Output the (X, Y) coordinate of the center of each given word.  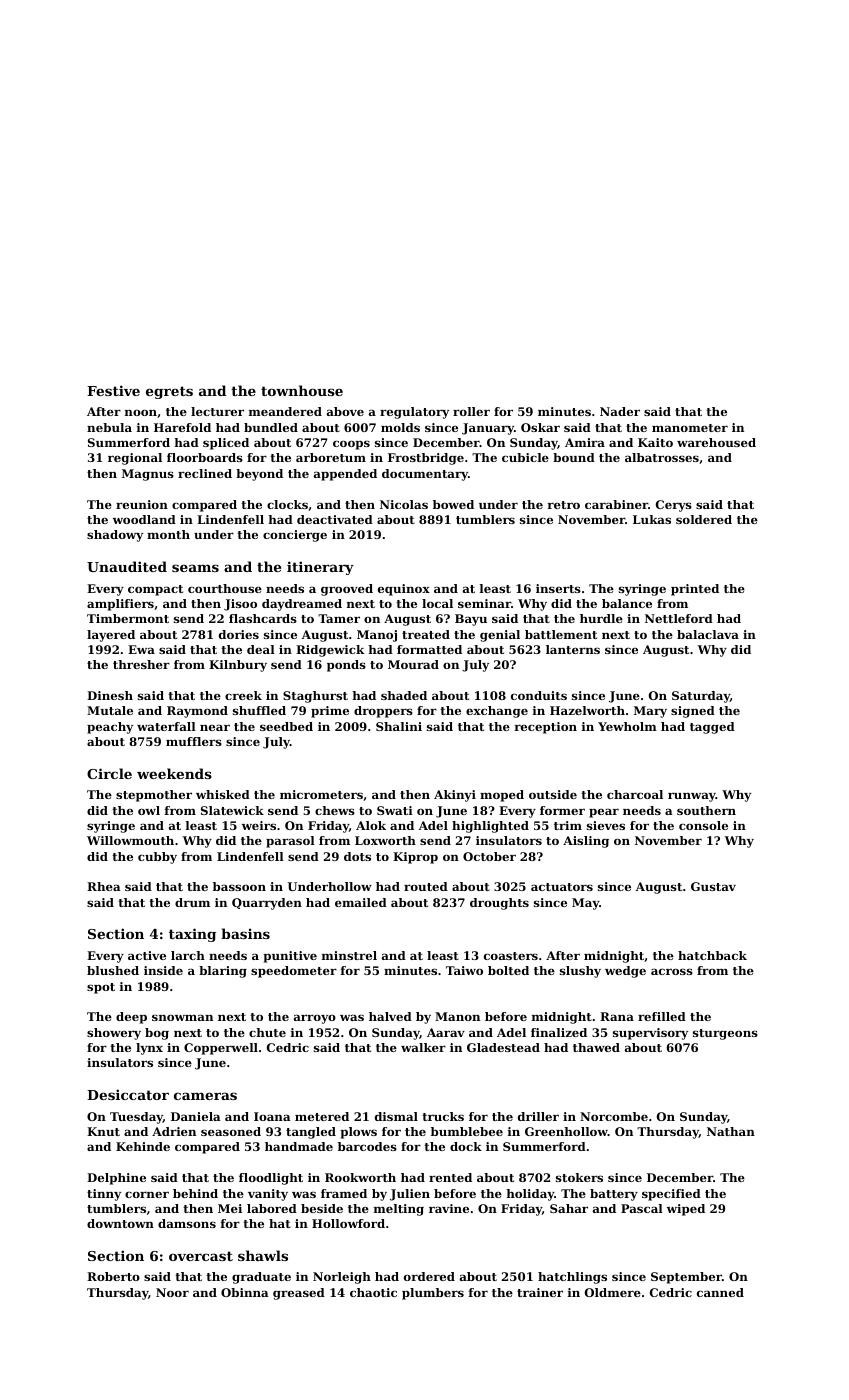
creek (243, 695)
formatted (429, 649)
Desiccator (128, 1094)
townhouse (302, 390)
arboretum (331, 457)
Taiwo (464, 970)
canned (720, 1292)
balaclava (708, 634)
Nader (620, 411)
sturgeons (725, 1034)
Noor (172, 1292)
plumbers (433, 1294)
